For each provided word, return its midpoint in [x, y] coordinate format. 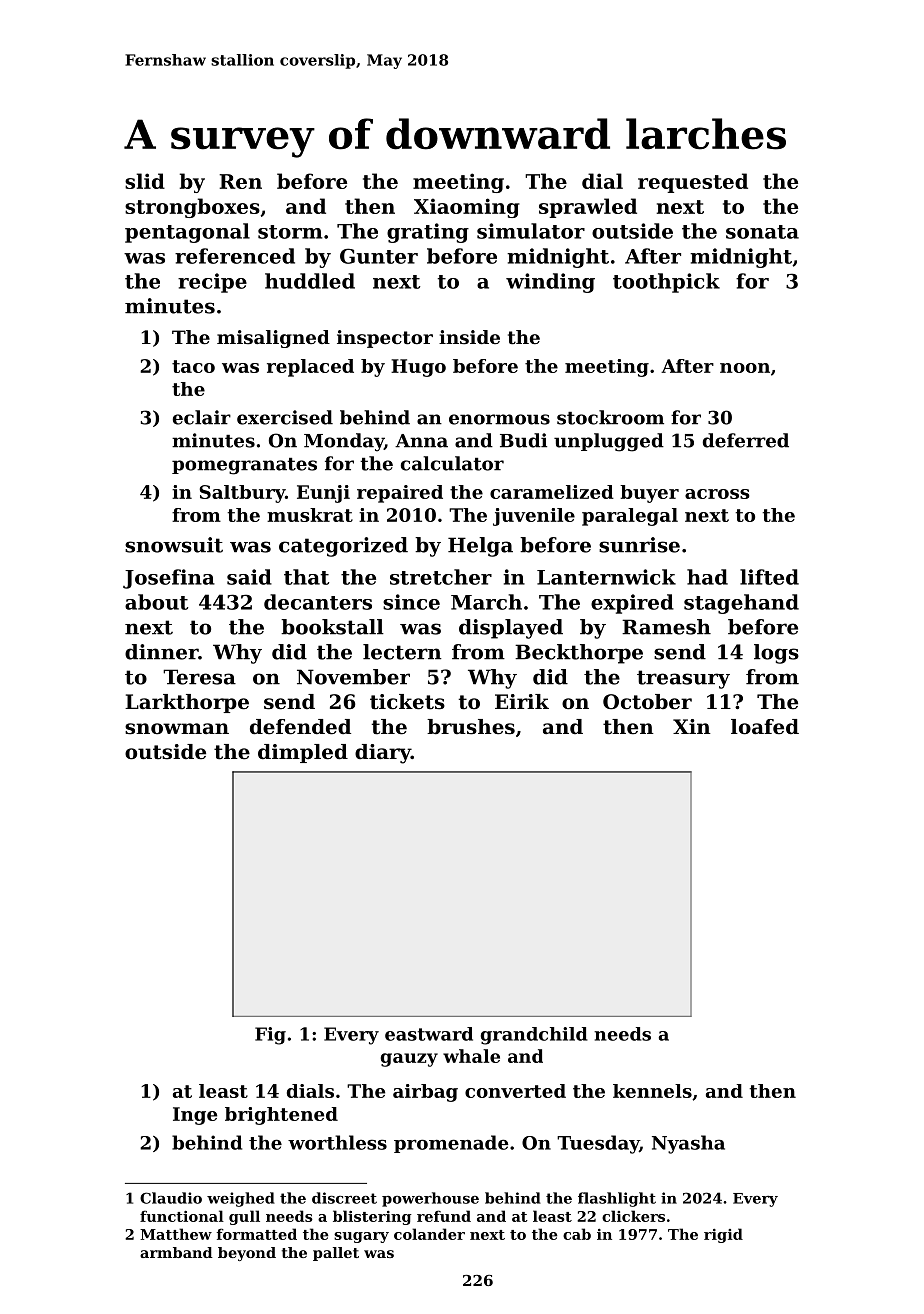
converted [515, 1091]
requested [693, 183]
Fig [270, 1036]
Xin [692, 726]
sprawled [588, 208]
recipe [212, 283]
